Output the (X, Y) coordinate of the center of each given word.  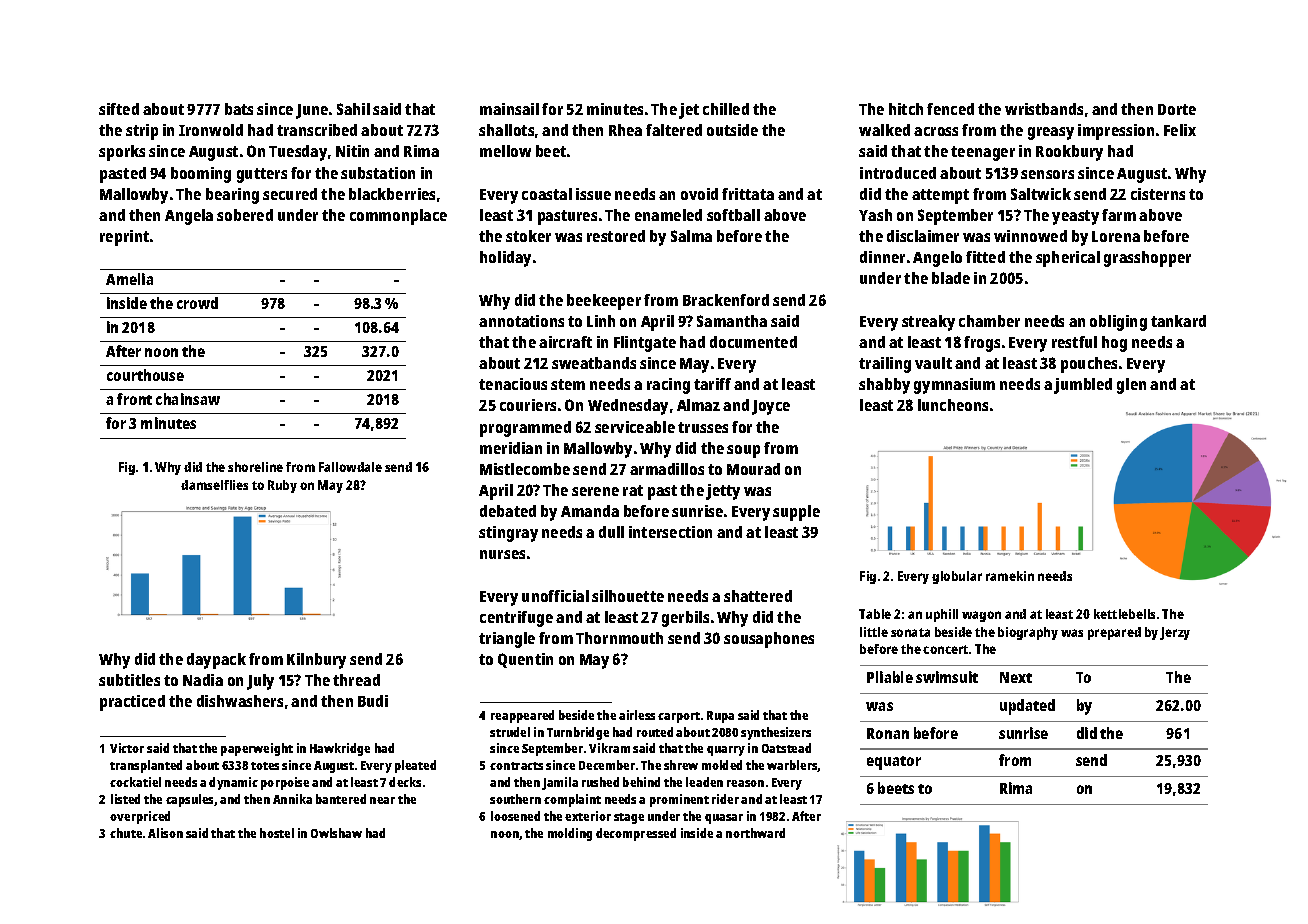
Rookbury (1069, 153)
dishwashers (240, 701)
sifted (119, 109)
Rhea (625, 130)
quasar (724, 819)
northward (755, 833)
